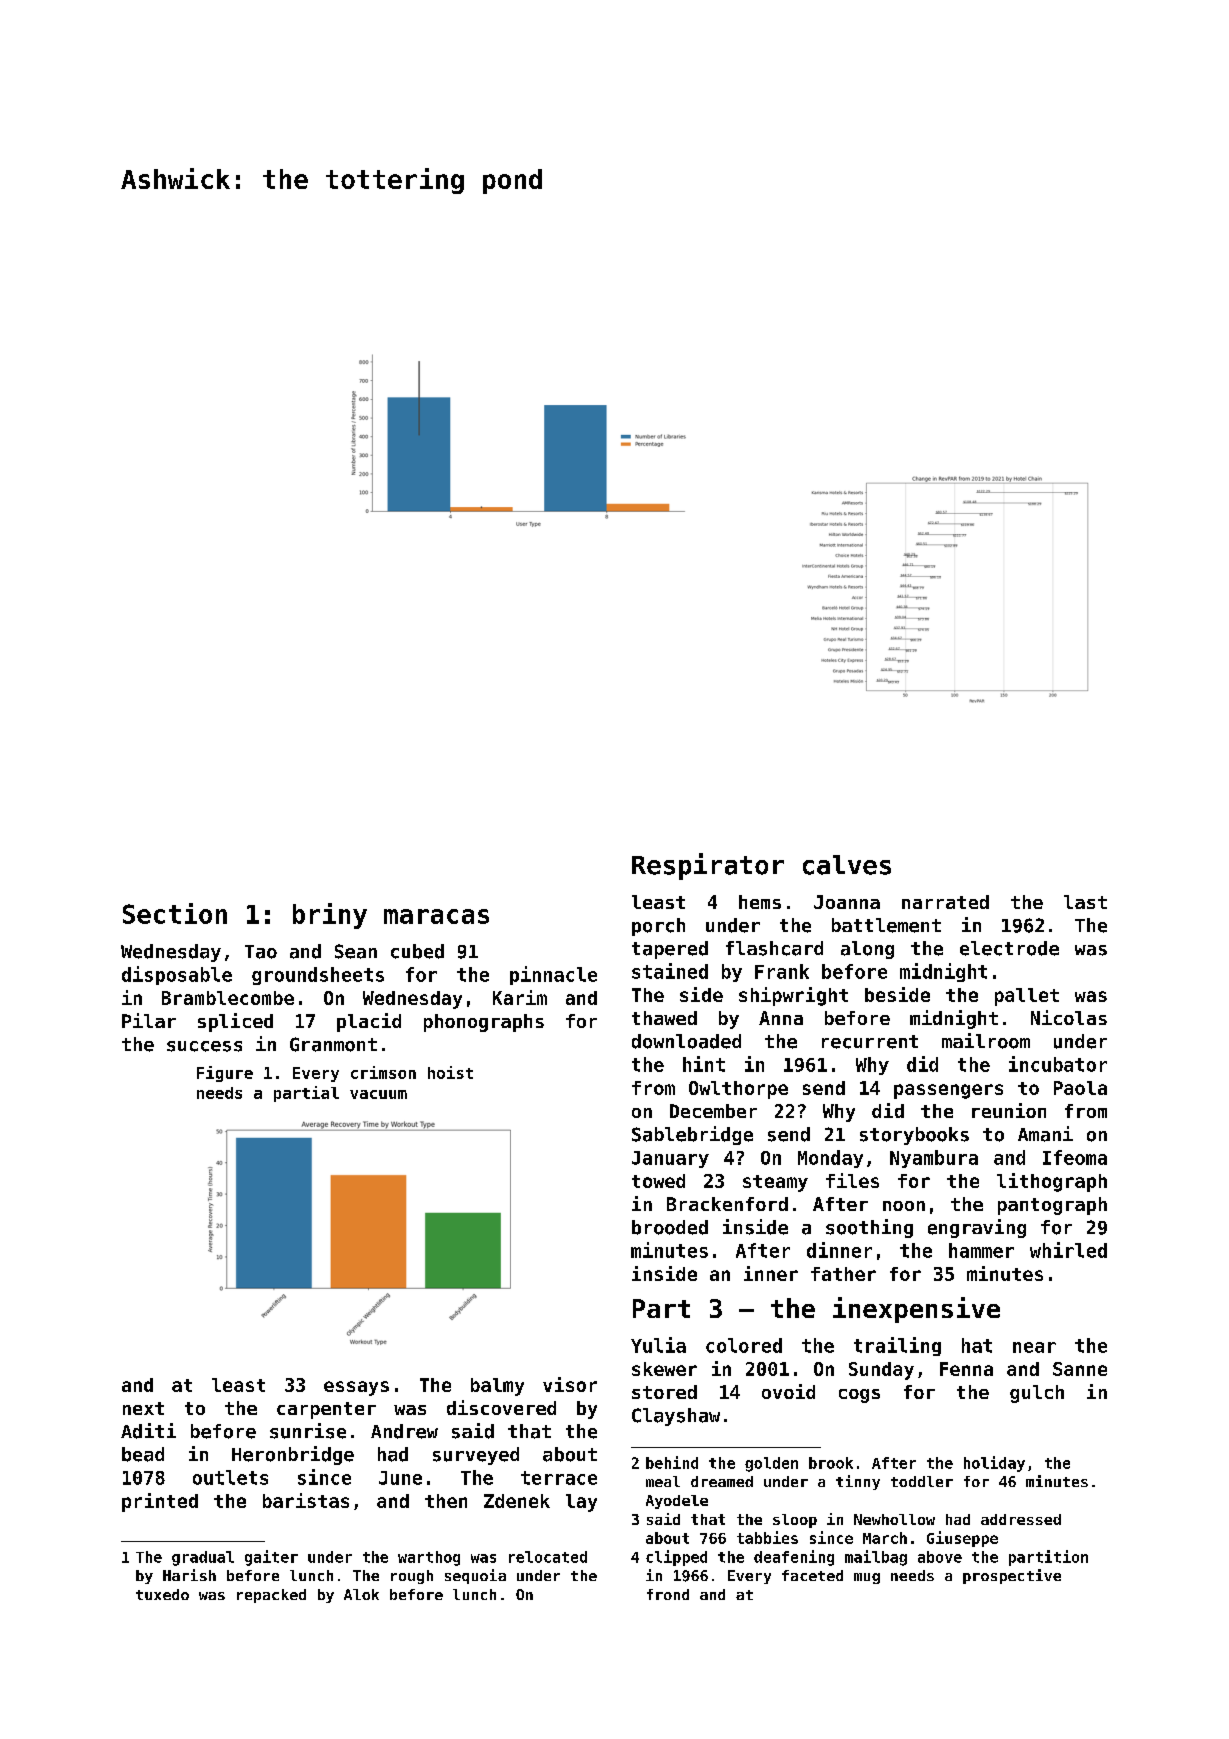 This page has height=1739, width=1229. Describe the element at coordinates (914, 1136) in the page. I see `storybooks` at that location.
